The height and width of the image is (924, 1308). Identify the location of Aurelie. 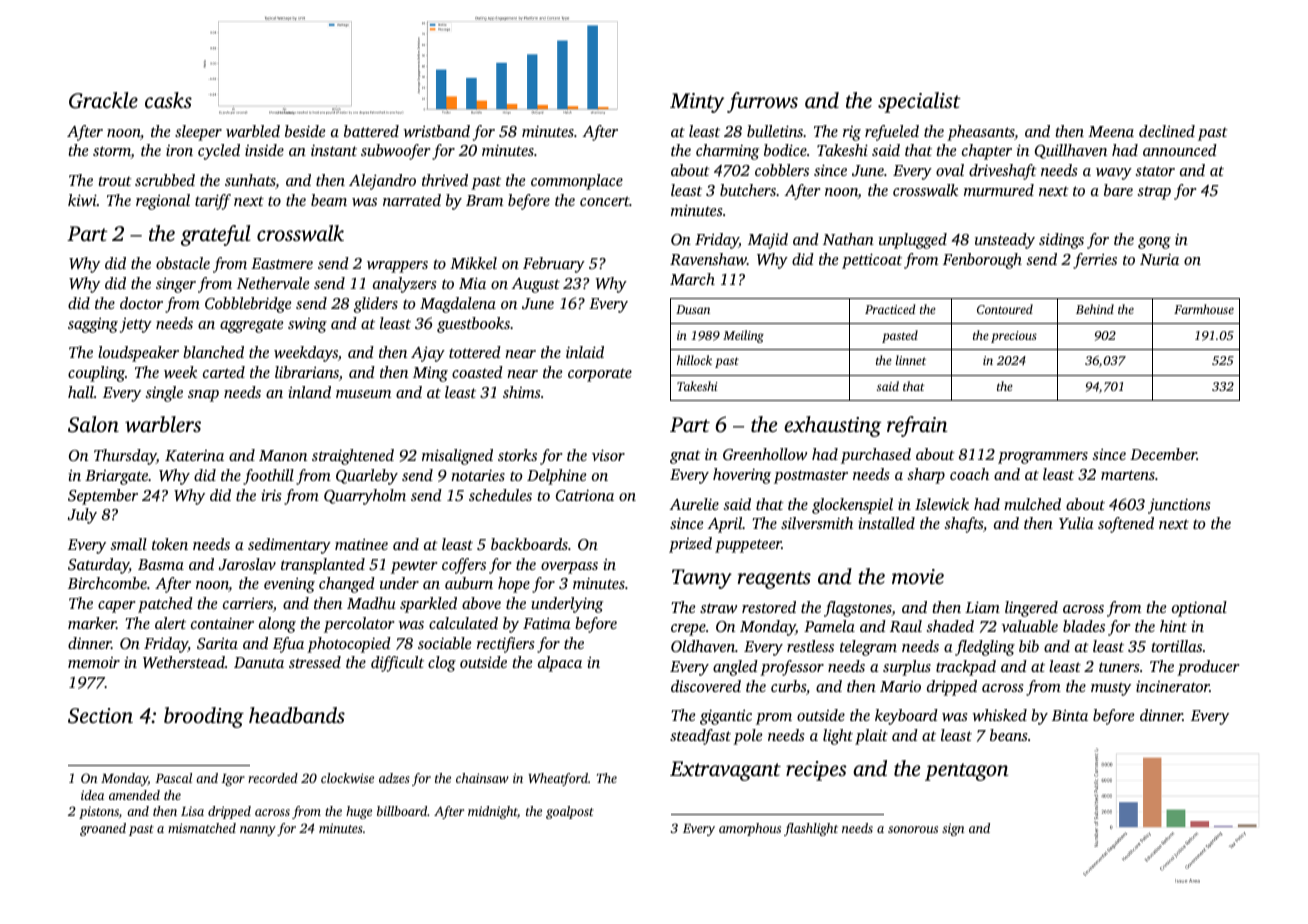
(694, 504).
